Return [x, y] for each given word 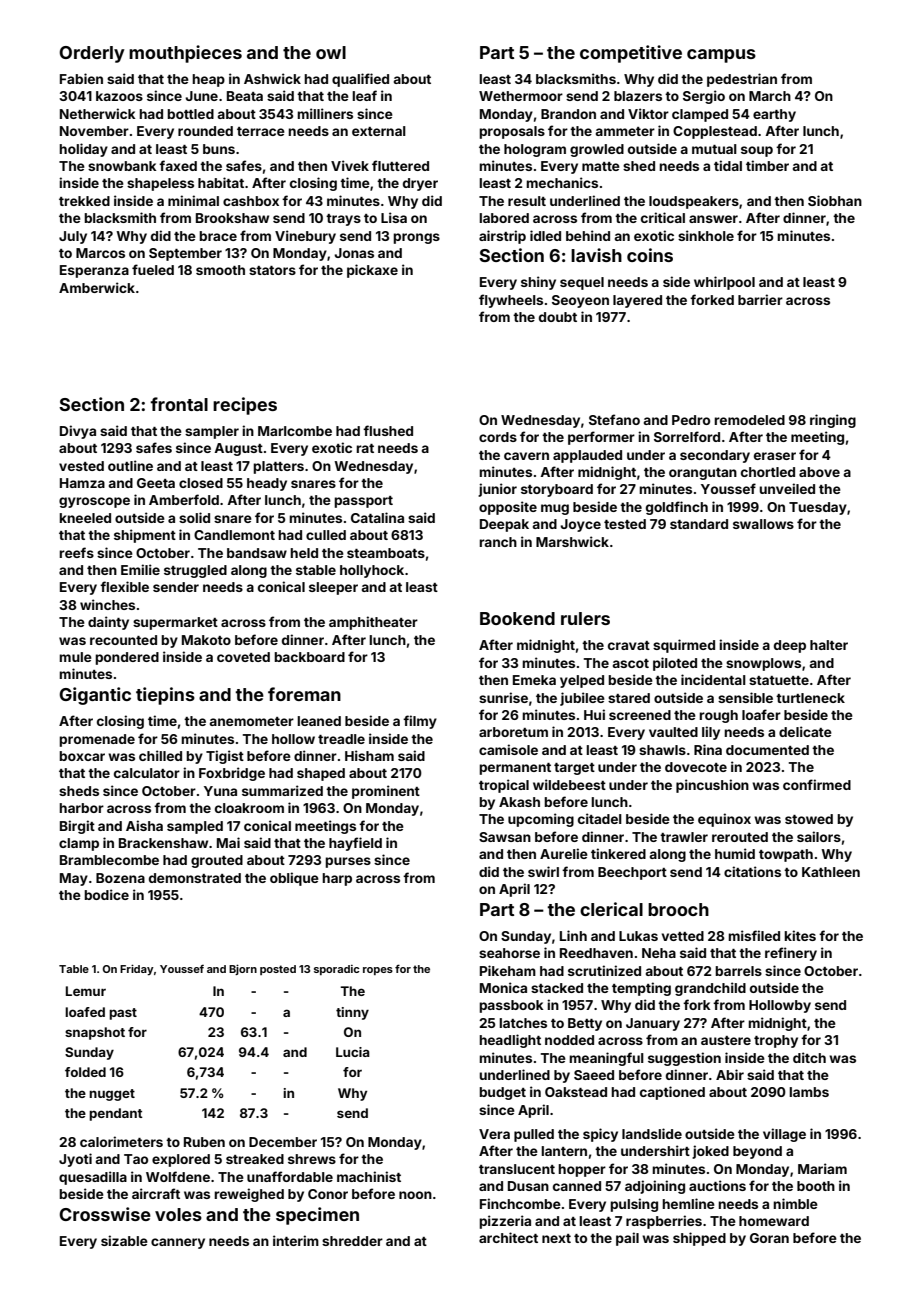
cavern [526, 456]
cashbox [251, 201]
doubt [558, 317]
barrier [760, 299]
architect [508, 1237]
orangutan [703, 474]
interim [296, 1240]
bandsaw [257, 553]
